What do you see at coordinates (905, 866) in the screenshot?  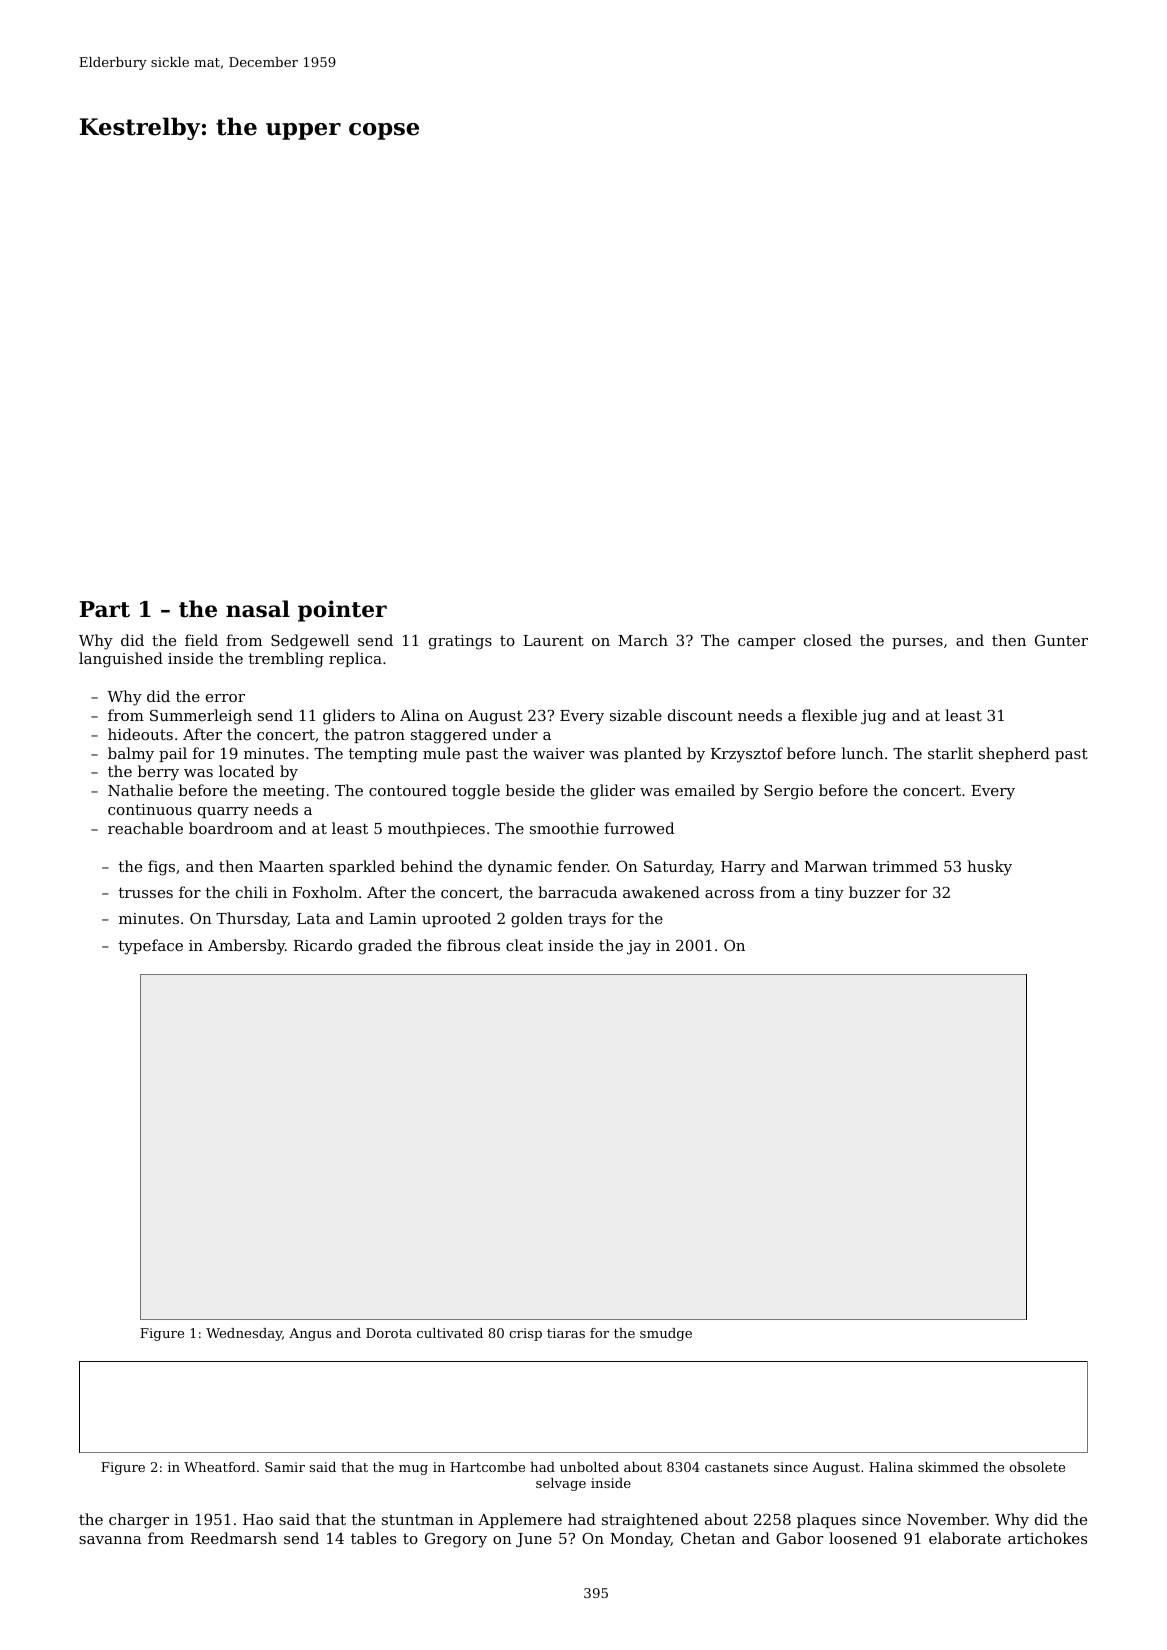 I see `trimmed` at bounding box center [905, 866].
